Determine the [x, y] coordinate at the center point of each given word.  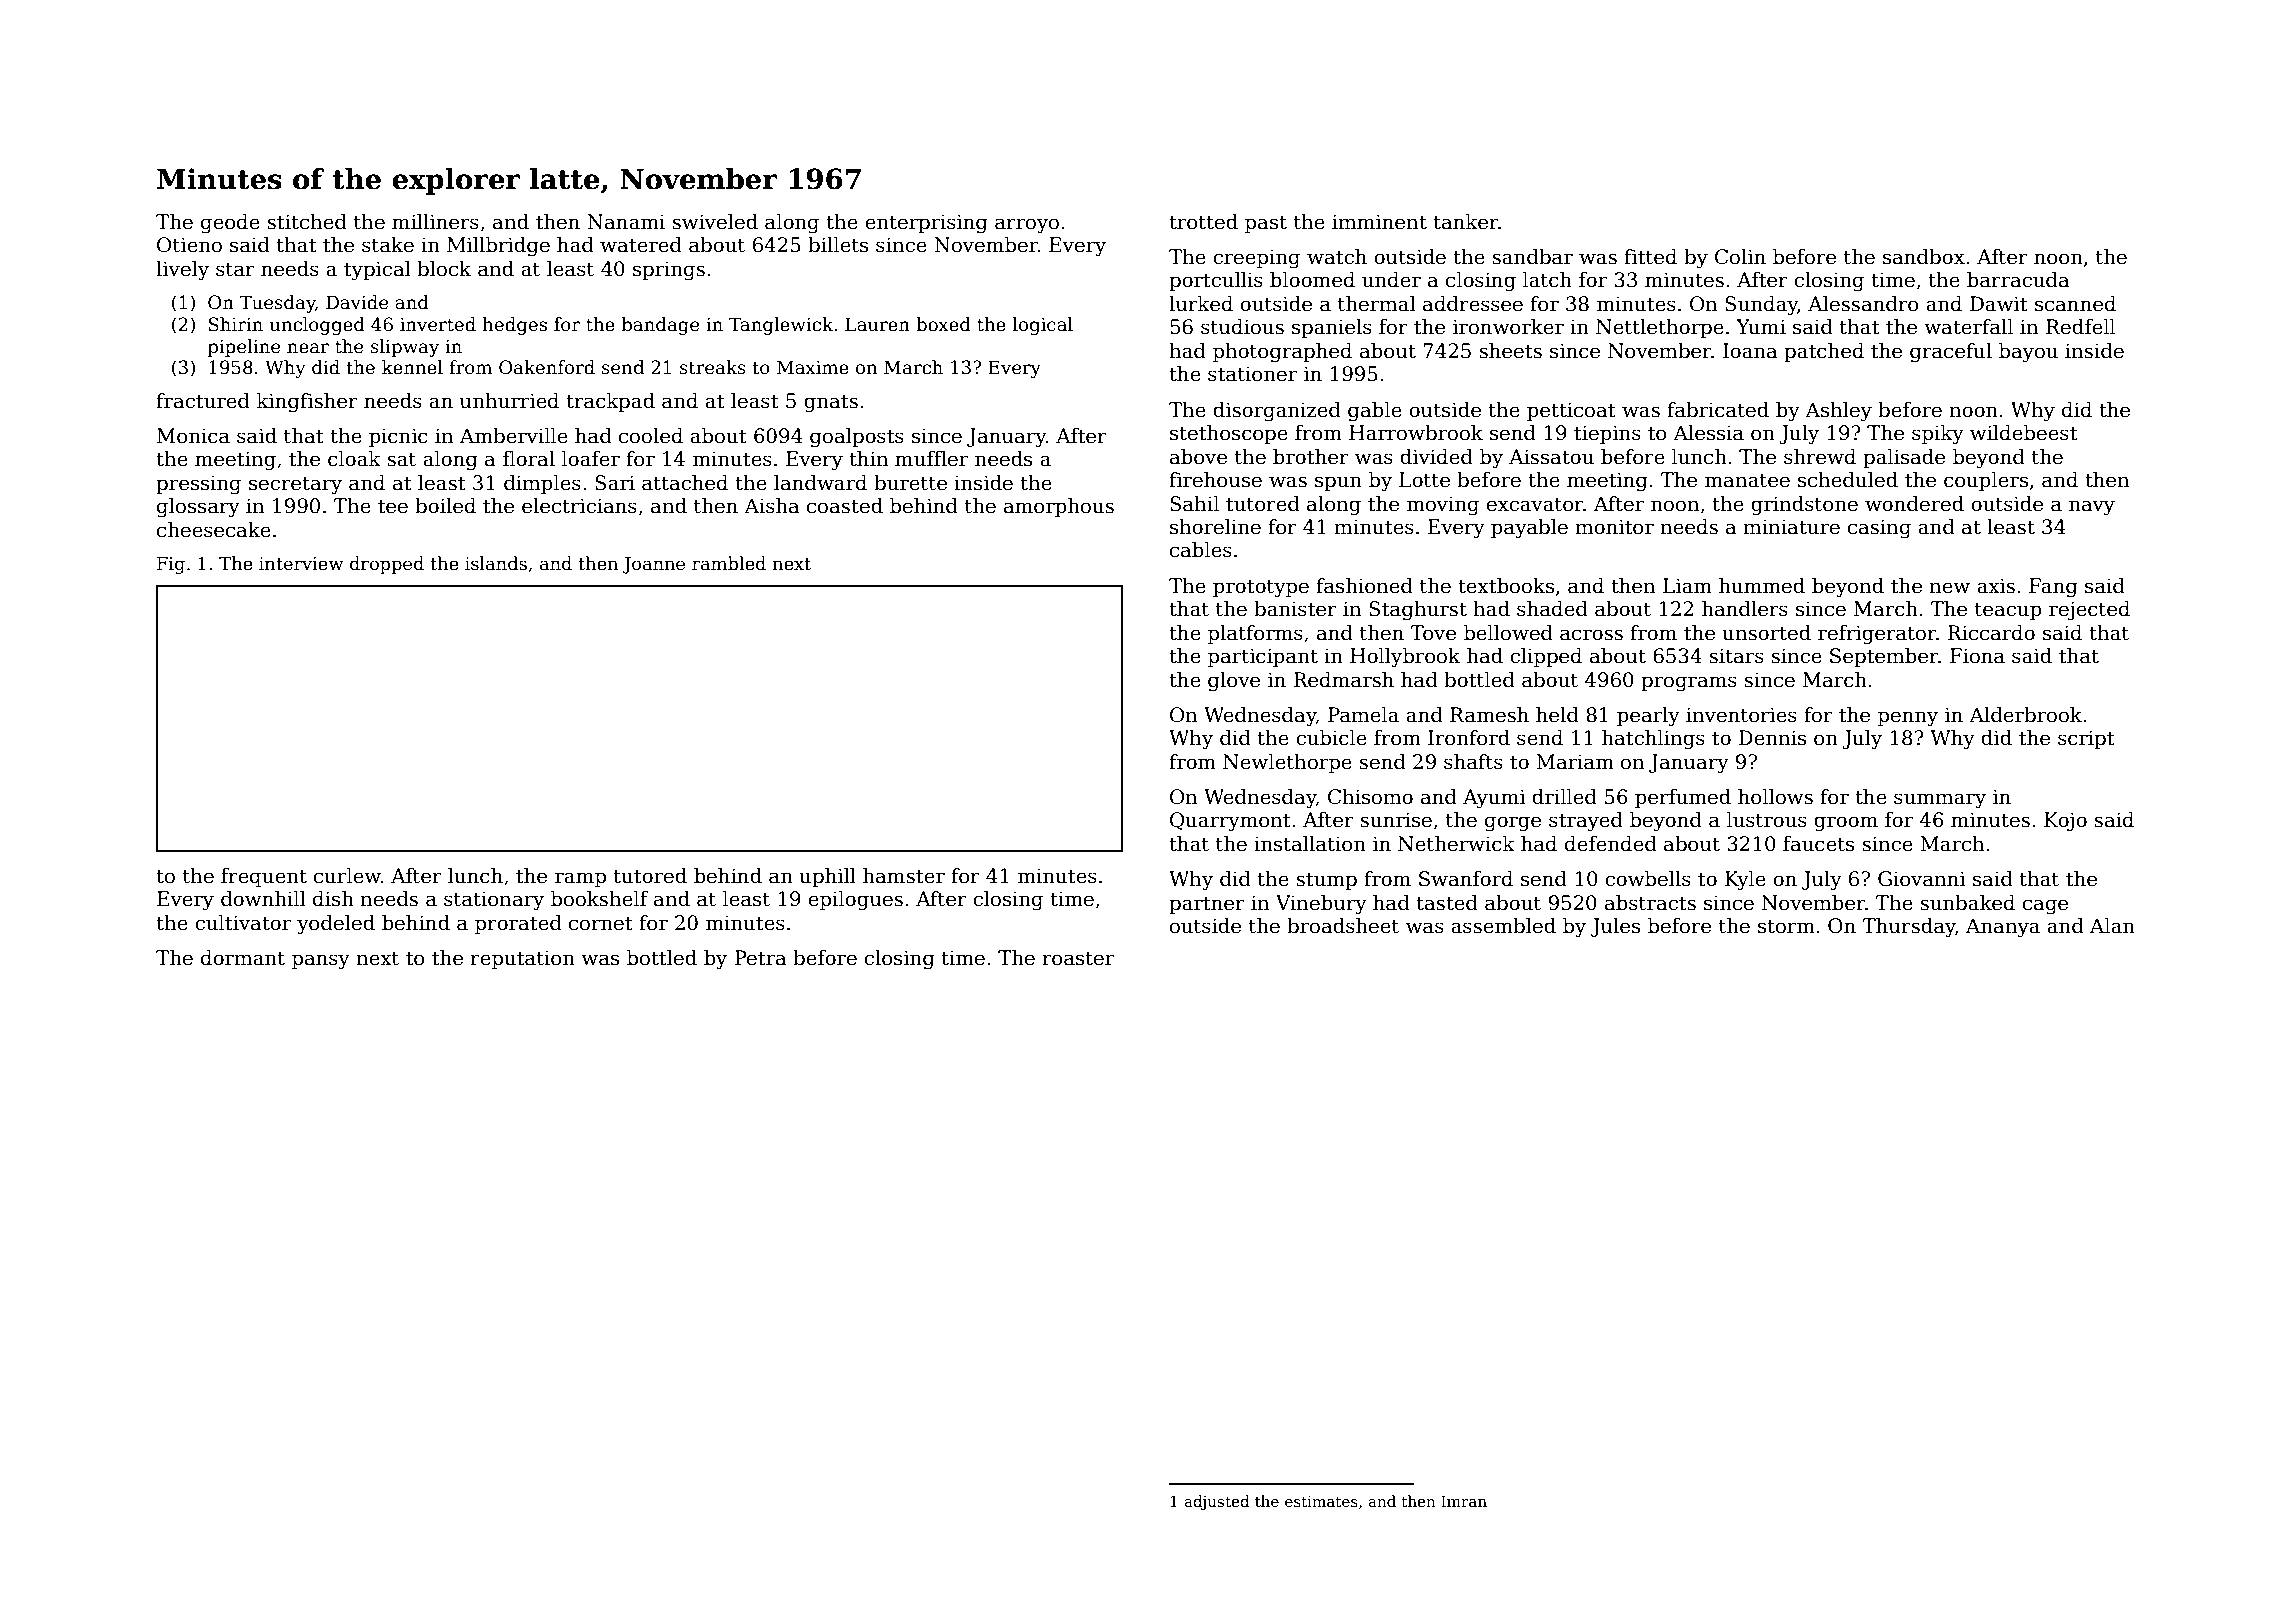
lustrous [1767, 820]
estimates [1321, 1501]
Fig [171, 565]
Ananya [2003, 928]
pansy [321, 962]
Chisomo [1370, 797]
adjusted [1217, 1503]
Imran [1464, 1501]
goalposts [857, 438]
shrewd [1820, 457]
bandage [660, 326]
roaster [1078, 959]
